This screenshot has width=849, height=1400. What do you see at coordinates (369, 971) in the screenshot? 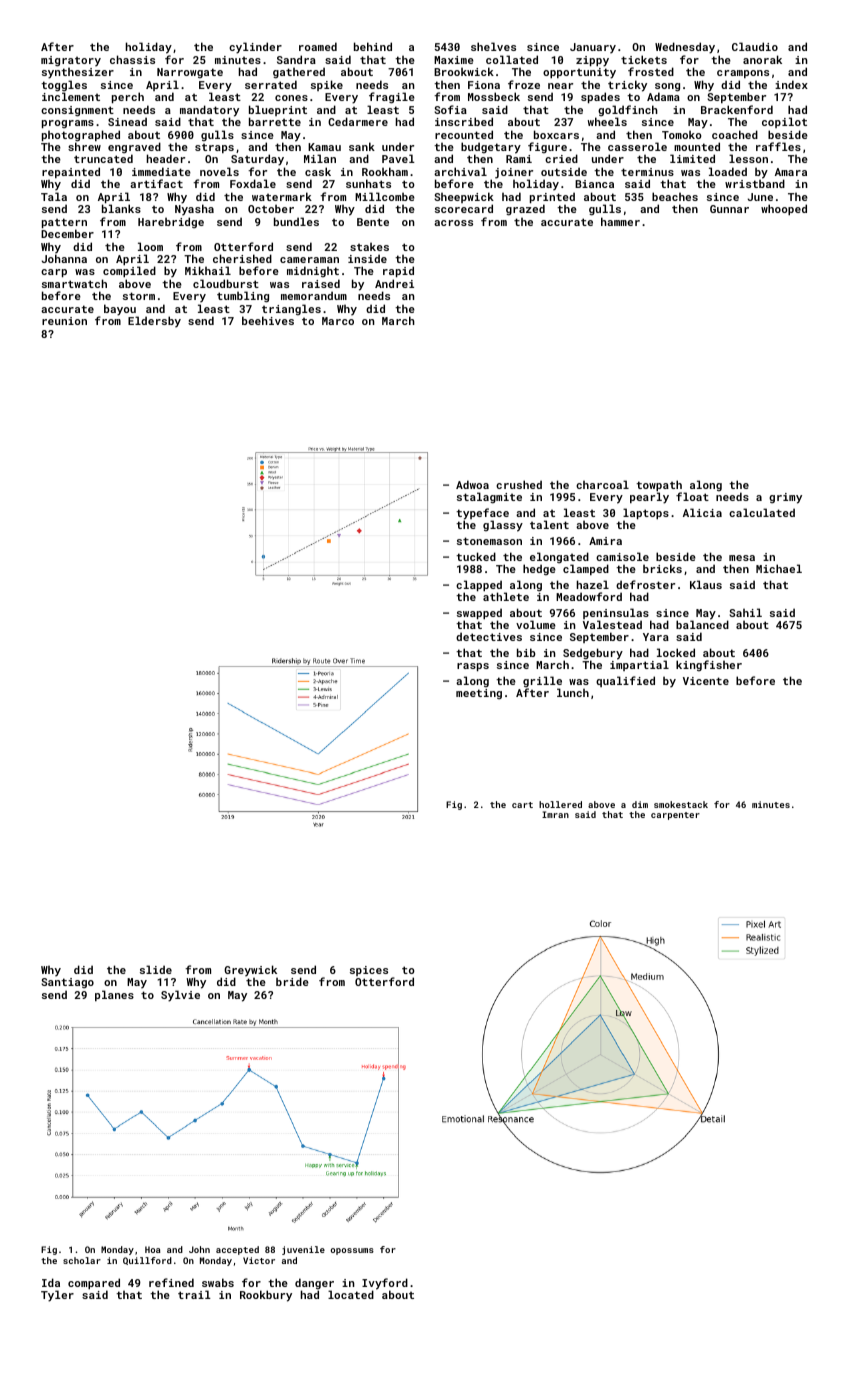
I see `spices` at bounding box center [369, 971].
